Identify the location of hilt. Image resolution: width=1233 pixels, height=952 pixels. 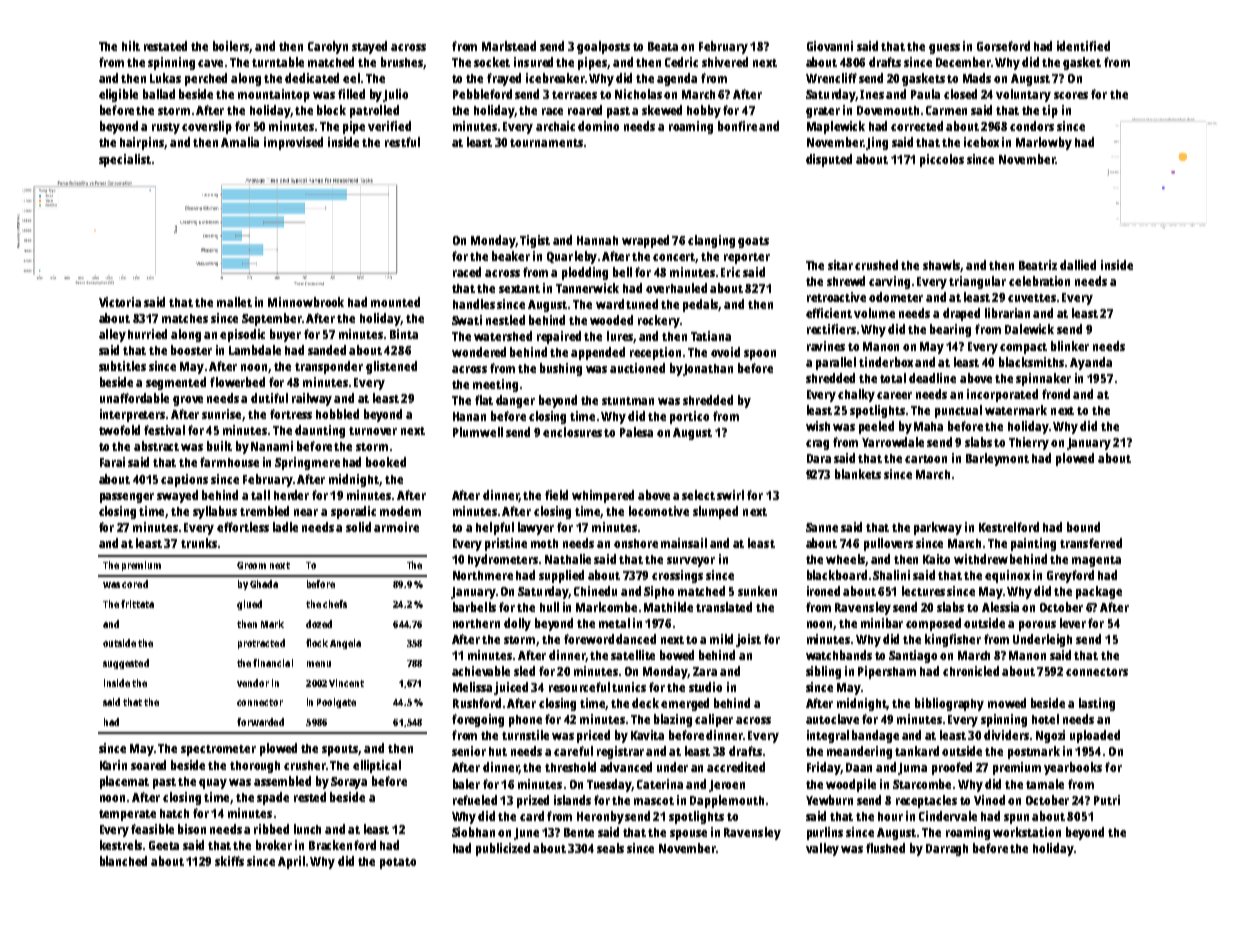
(131, 46).
